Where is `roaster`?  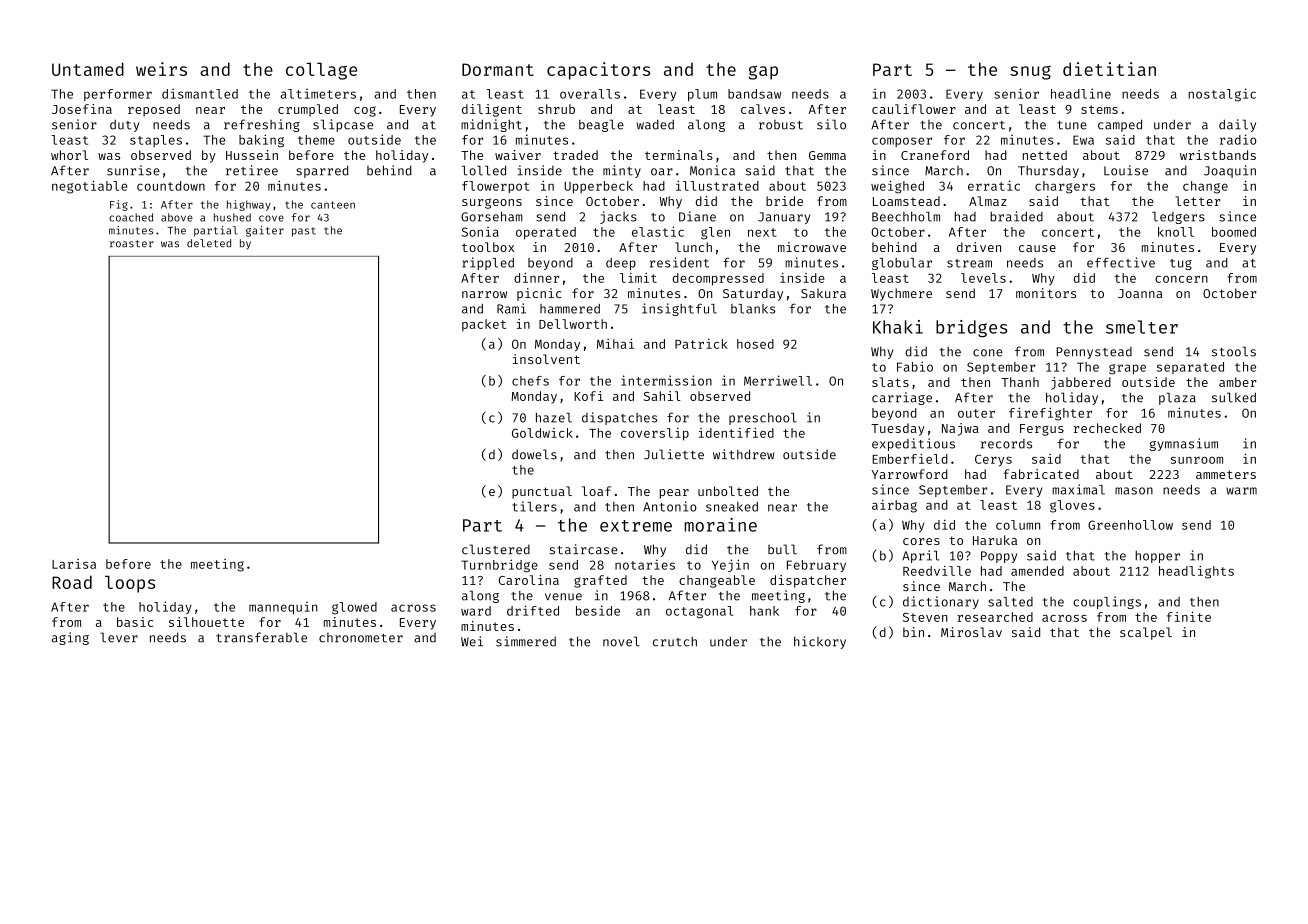 roaster is located at coordinates (132, 244).
